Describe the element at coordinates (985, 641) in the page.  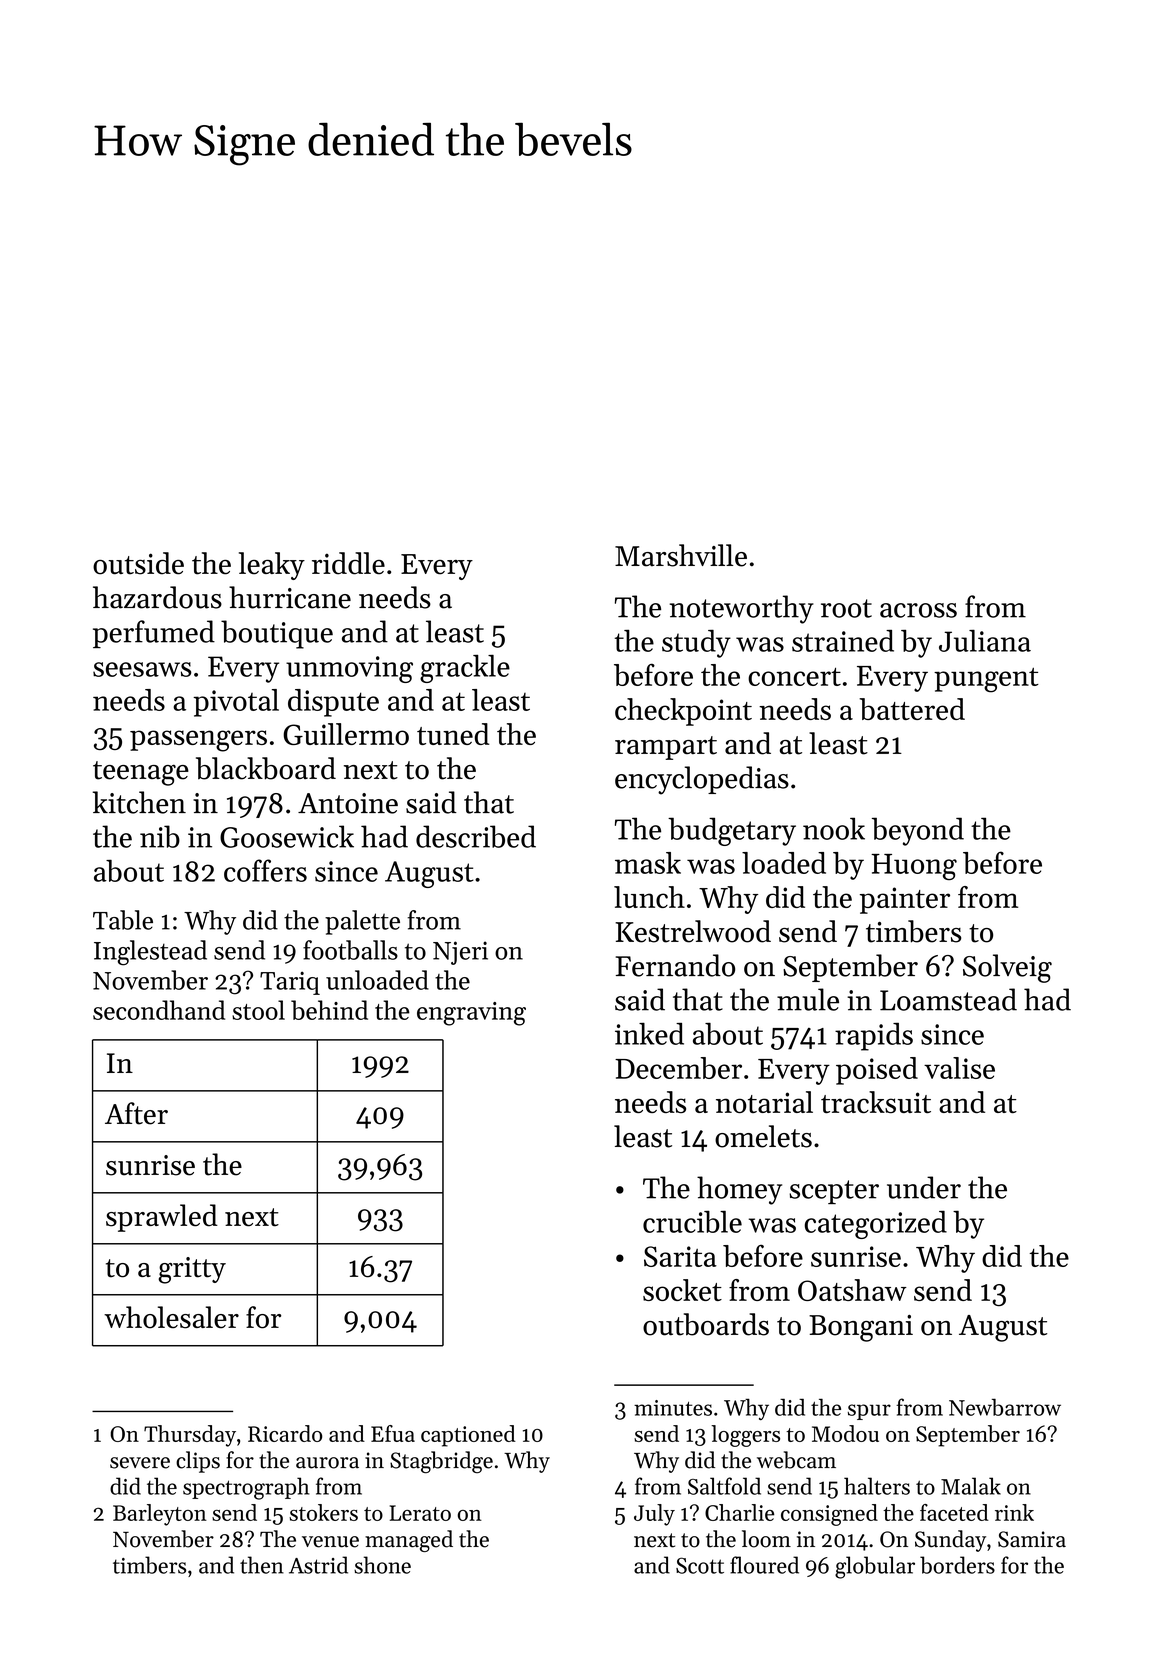
I see `Juliana` at that location.
